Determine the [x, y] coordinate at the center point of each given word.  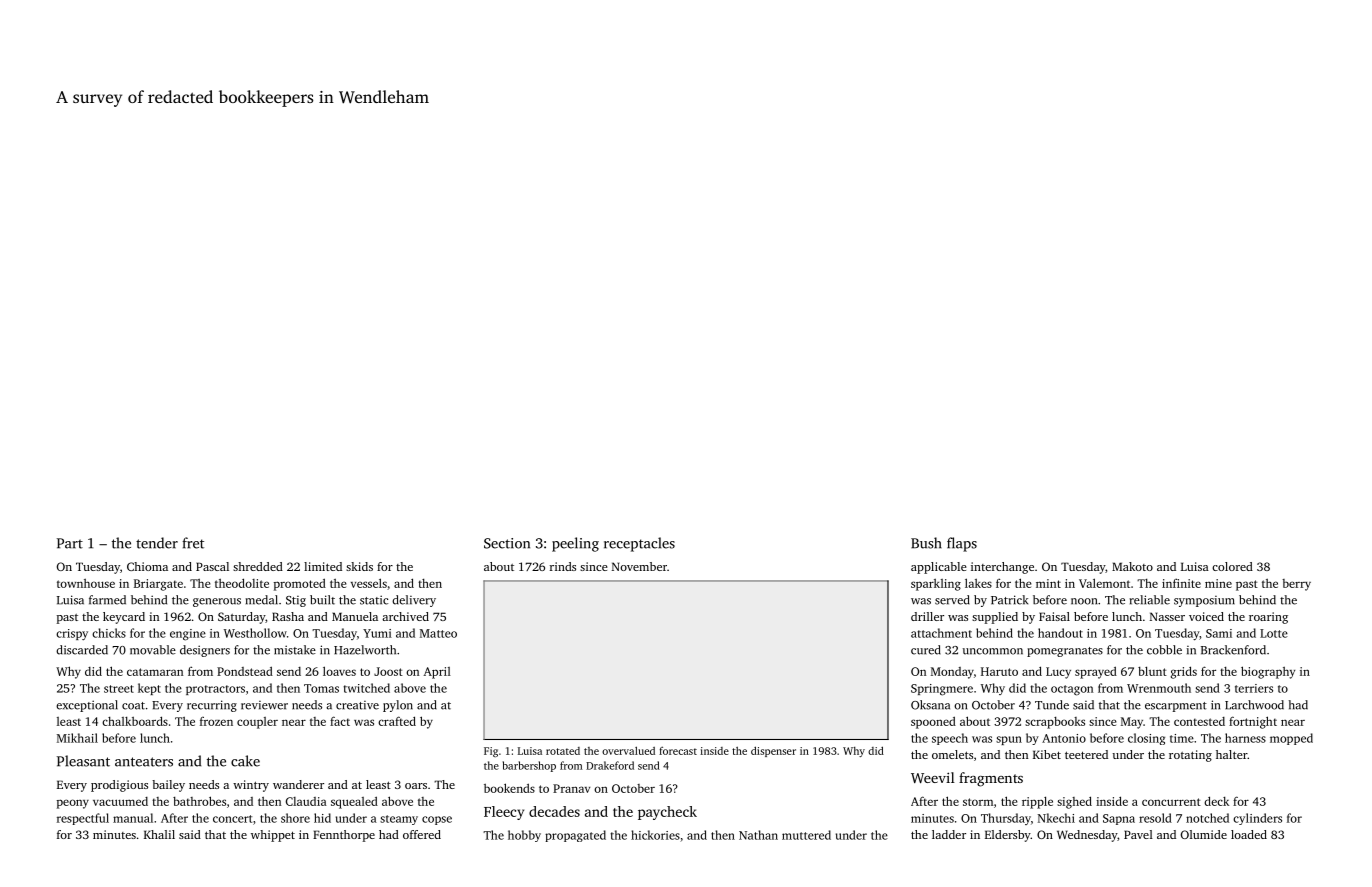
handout [1060, 633]
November [639, 566]
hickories [655, 835]
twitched [366, 688]
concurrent [1171, 802]
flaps [962, 544]
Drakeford [610, 765]
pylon [398, 706]
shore [295, 818]
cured [926, 650]
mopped [1291, 739]
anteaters [144, 762]
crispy [72, 634]
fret [193, 543]
